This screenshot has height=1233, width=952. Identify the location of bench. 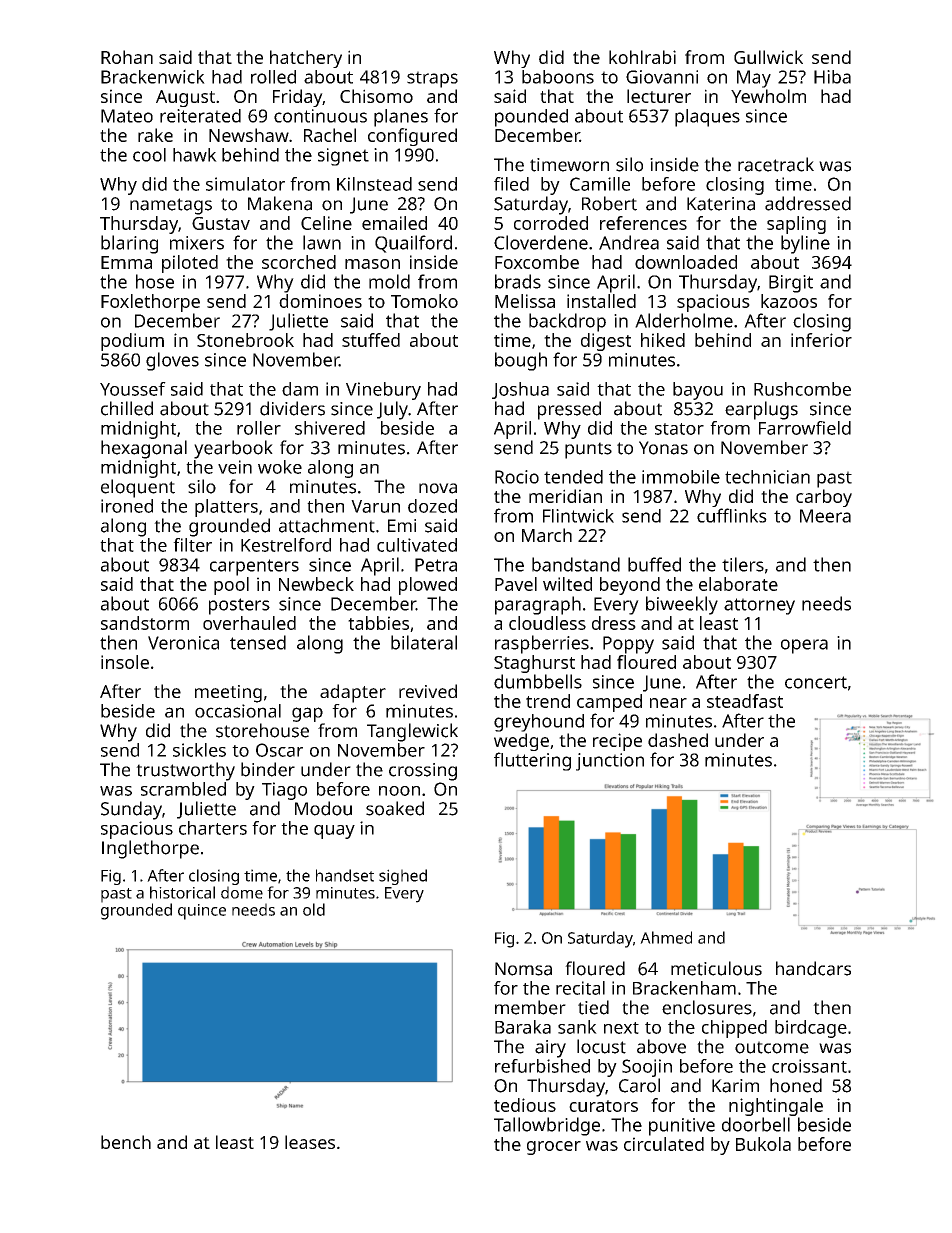
(126, 1142).
